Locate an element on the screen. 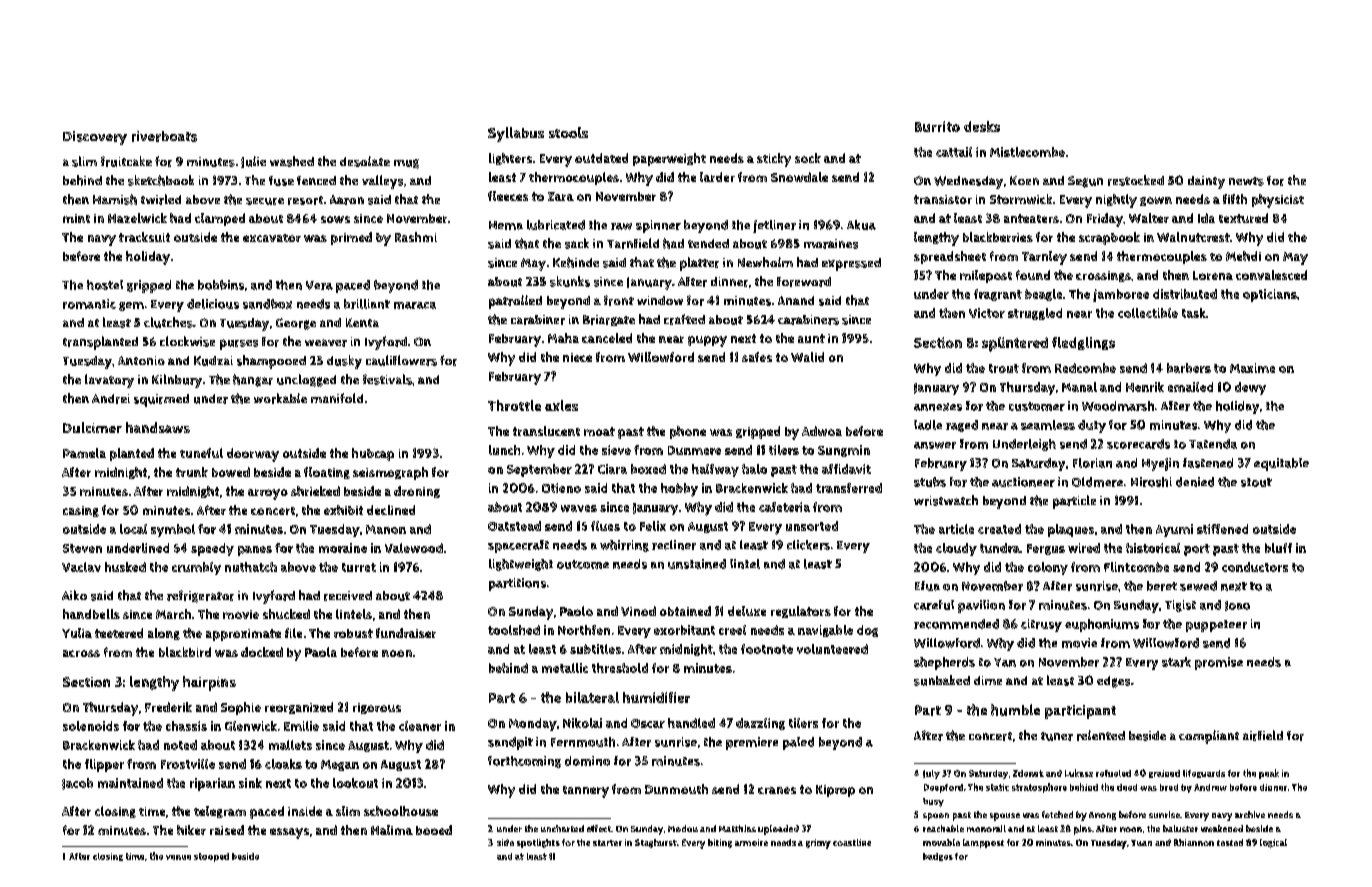  speedy is located at coordinates (212, 549).
